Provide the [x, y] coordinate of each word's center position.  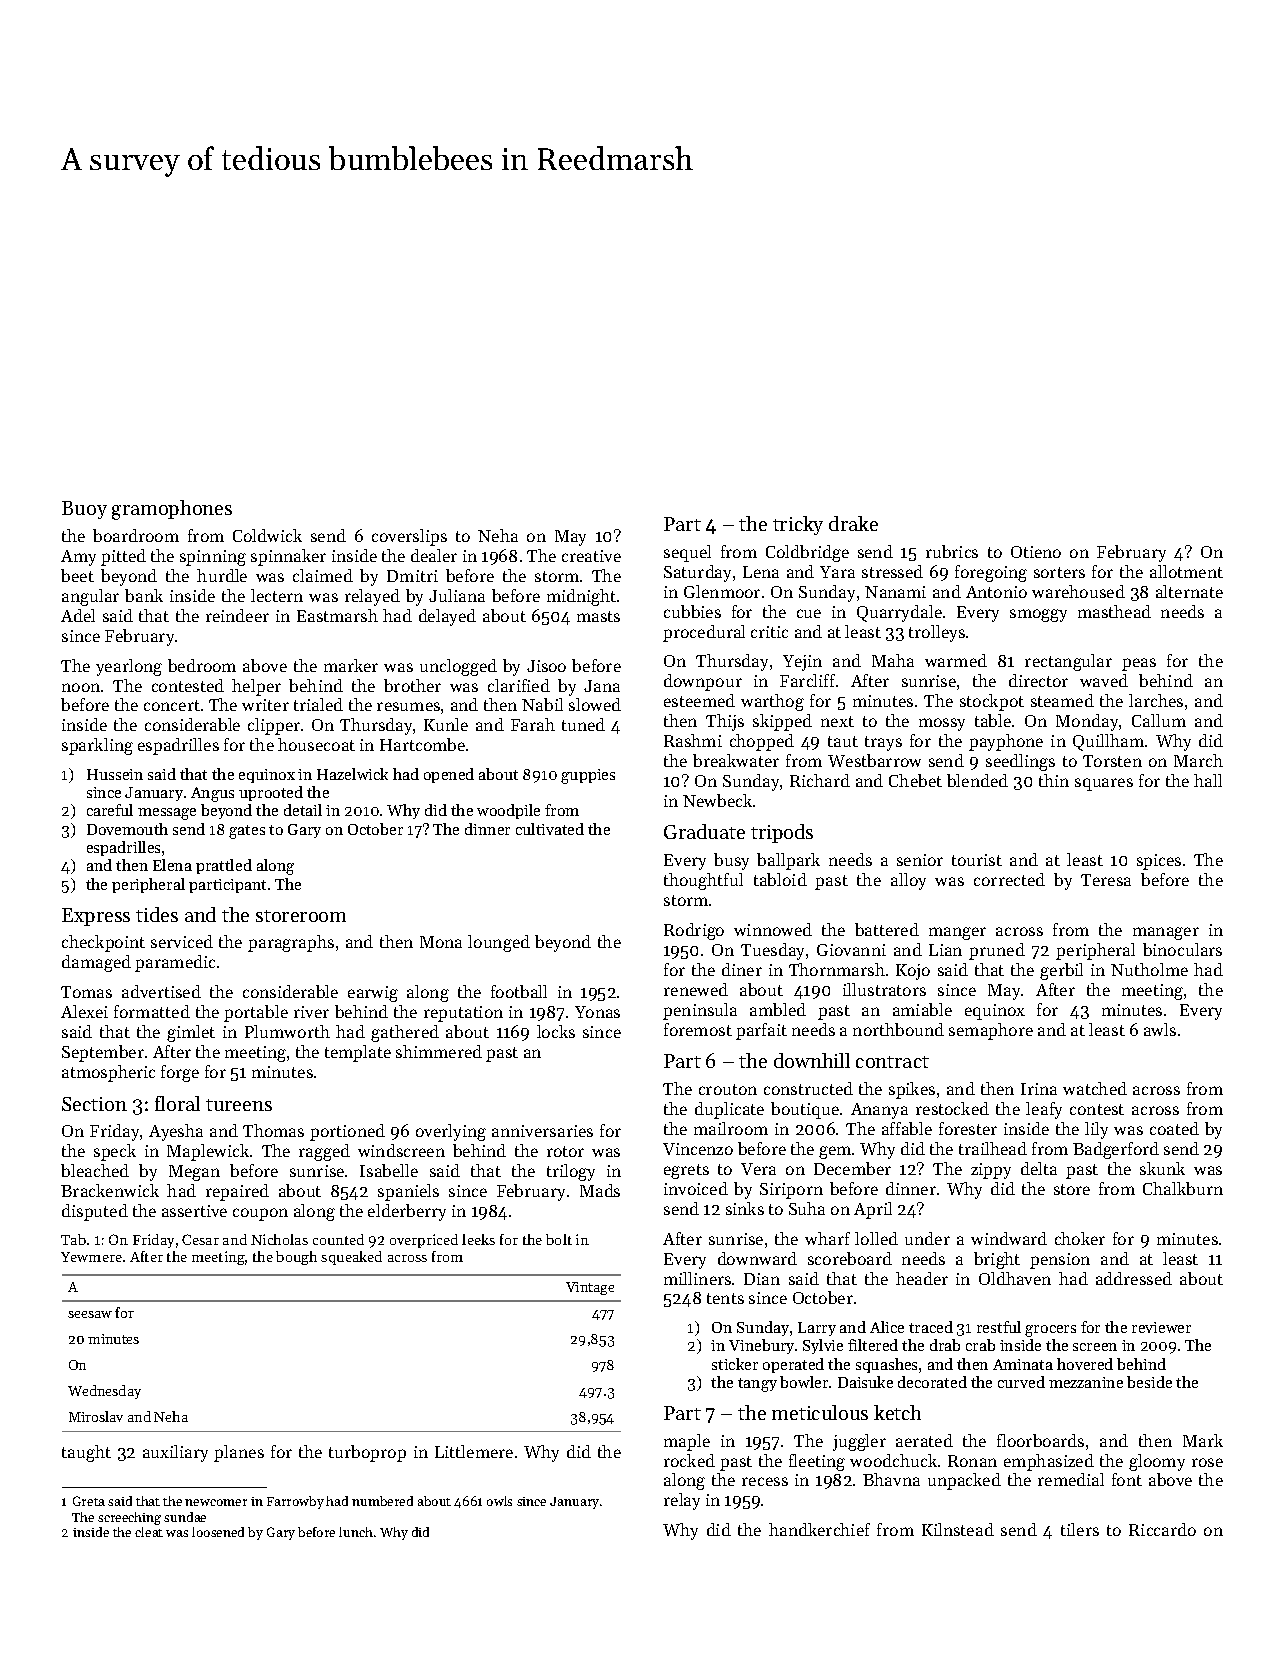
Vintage [590, 1288]
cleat [149, 1532]
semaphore [991, 1031]
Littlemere [474, 1451]
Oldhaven [1015, 1278]
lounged [499, 943]
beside [1149, 1382]
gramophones [172, 510]
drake [853, 523]
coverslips [409, 537]
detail [303, 810]
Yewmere [91, 1257]
